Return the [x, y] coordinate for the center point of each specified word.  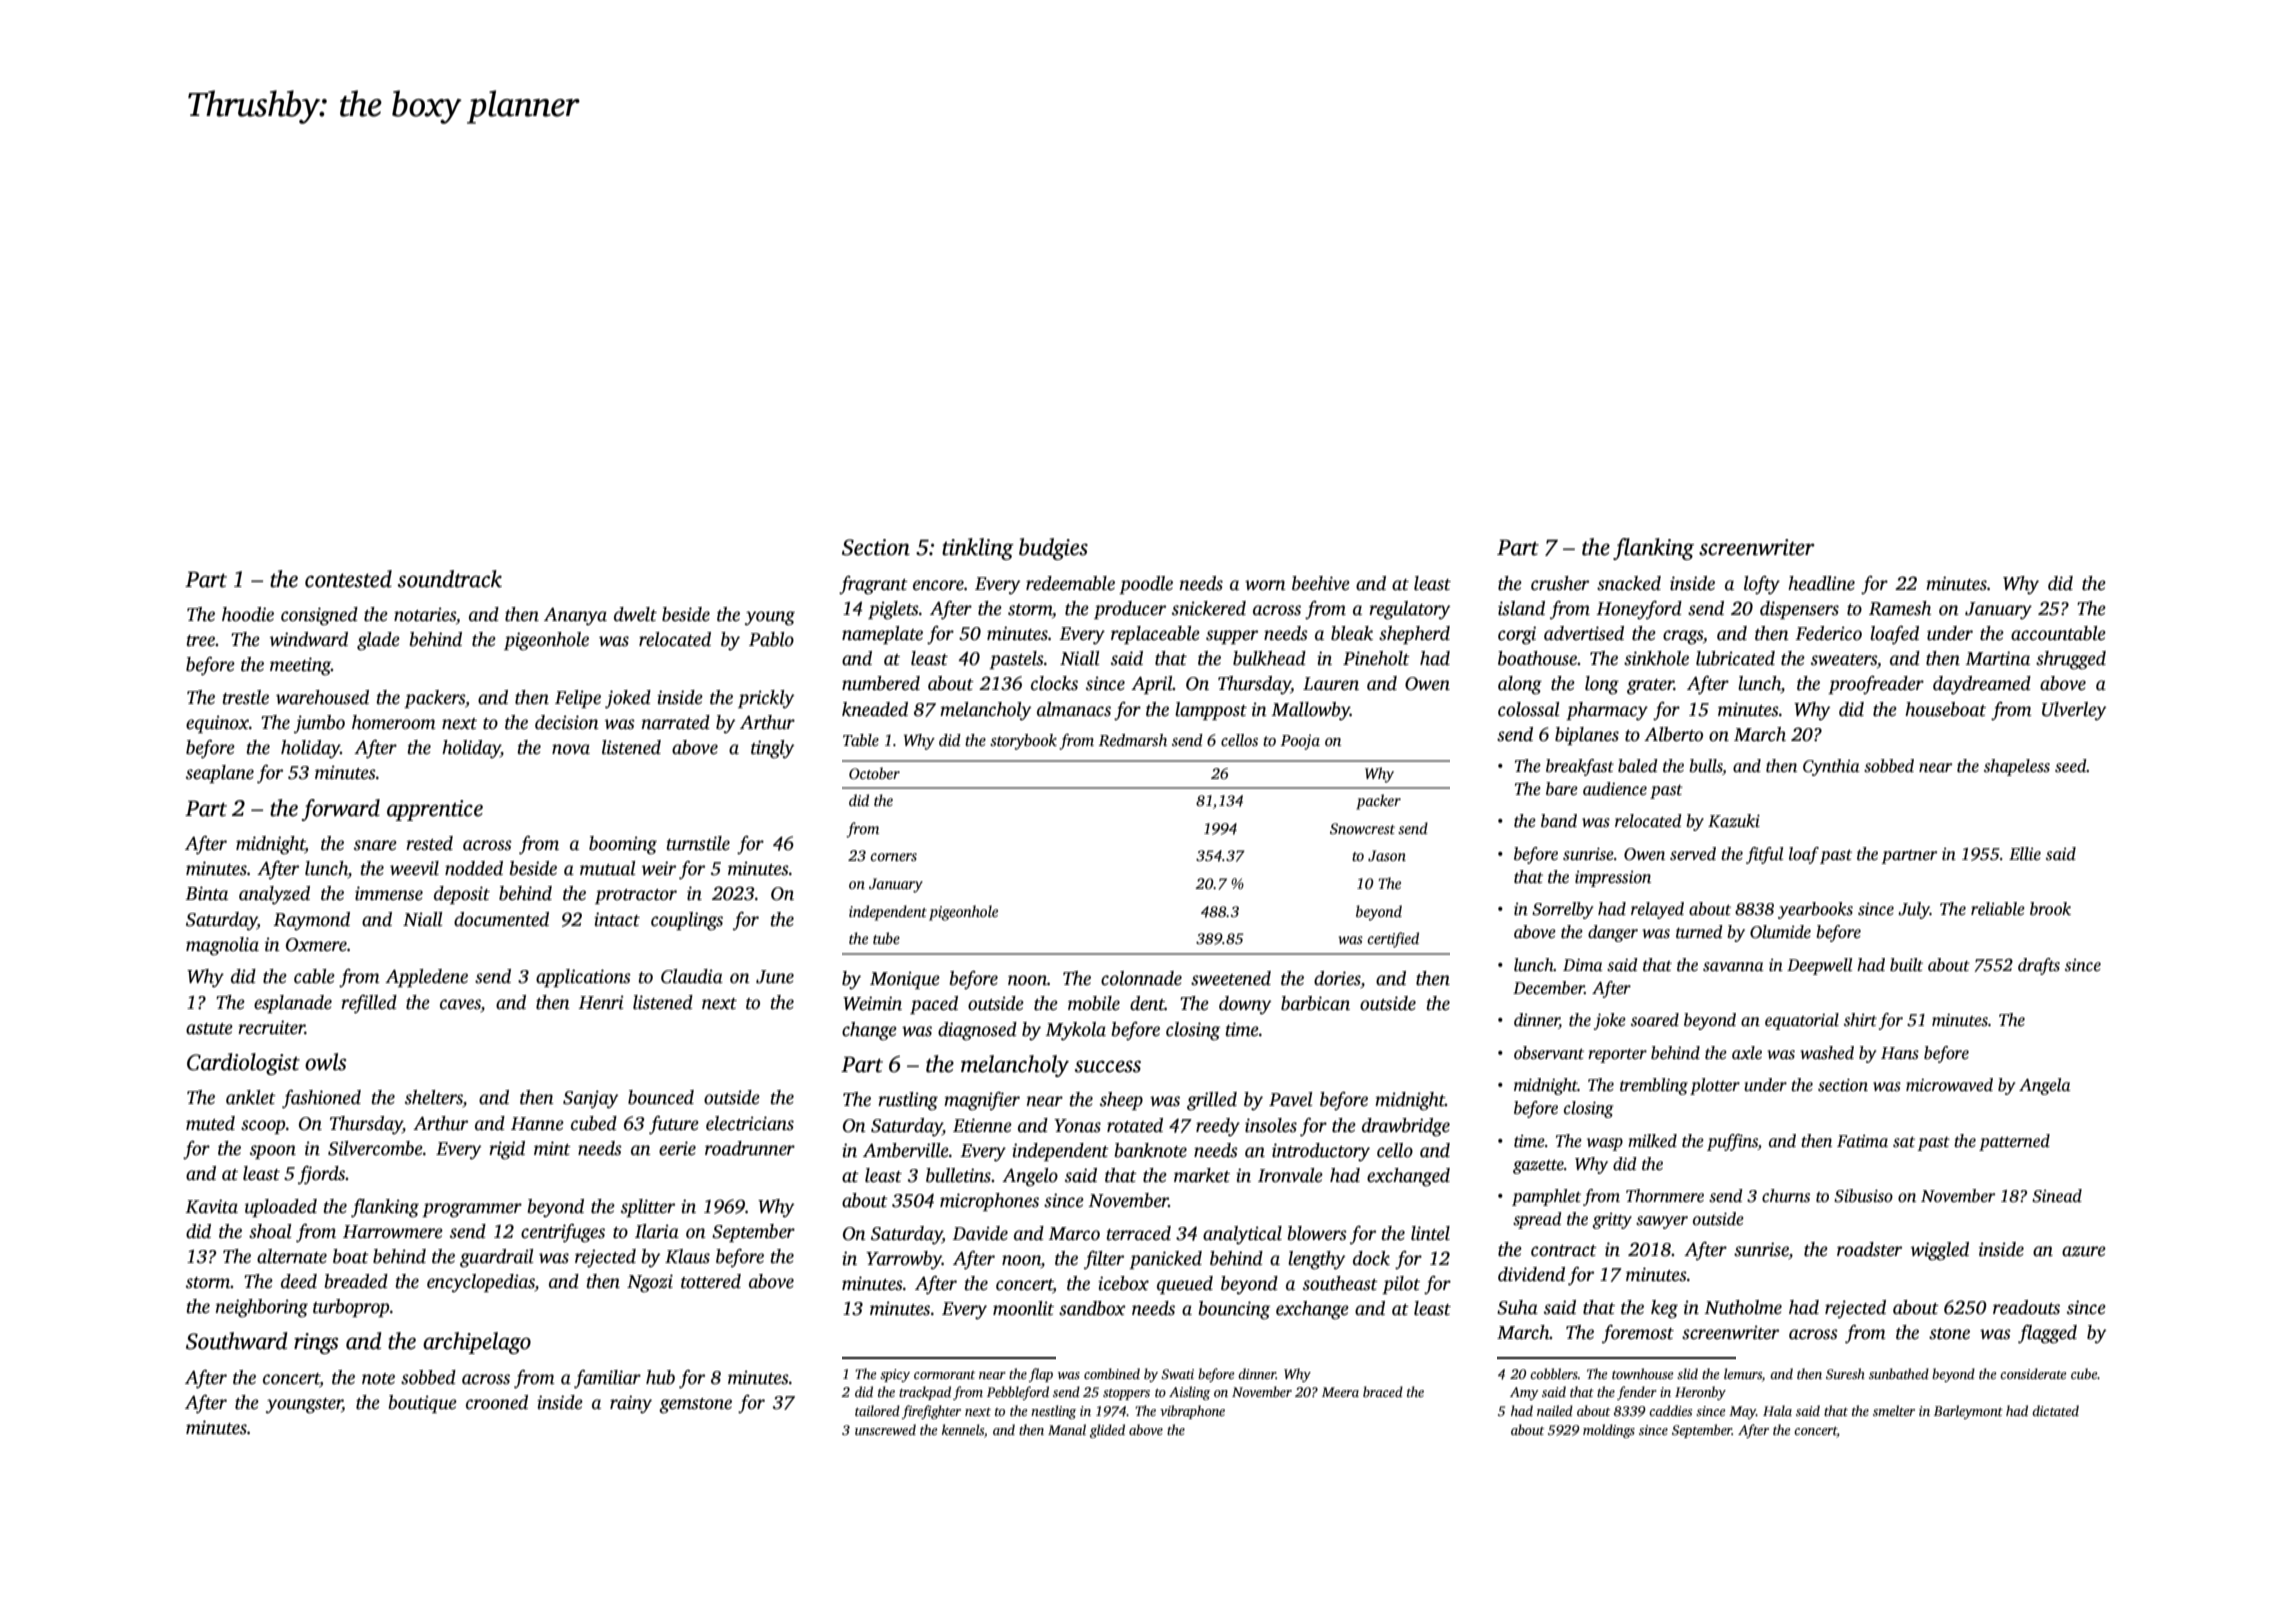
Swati [1177, 1374]
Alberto [1673, 734]
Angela [2045, 1086]
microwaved [1949, 1085]
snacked [1629, 583]
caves [460, 1004]
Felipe [578, 699]
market [1202, 1175]
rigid [507, 1150]
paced [934, 1005]
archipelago [477, 1343]
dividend [1531, 1274]
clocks [1054, 683]
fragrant [873, 585]
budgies [1053, 549]
